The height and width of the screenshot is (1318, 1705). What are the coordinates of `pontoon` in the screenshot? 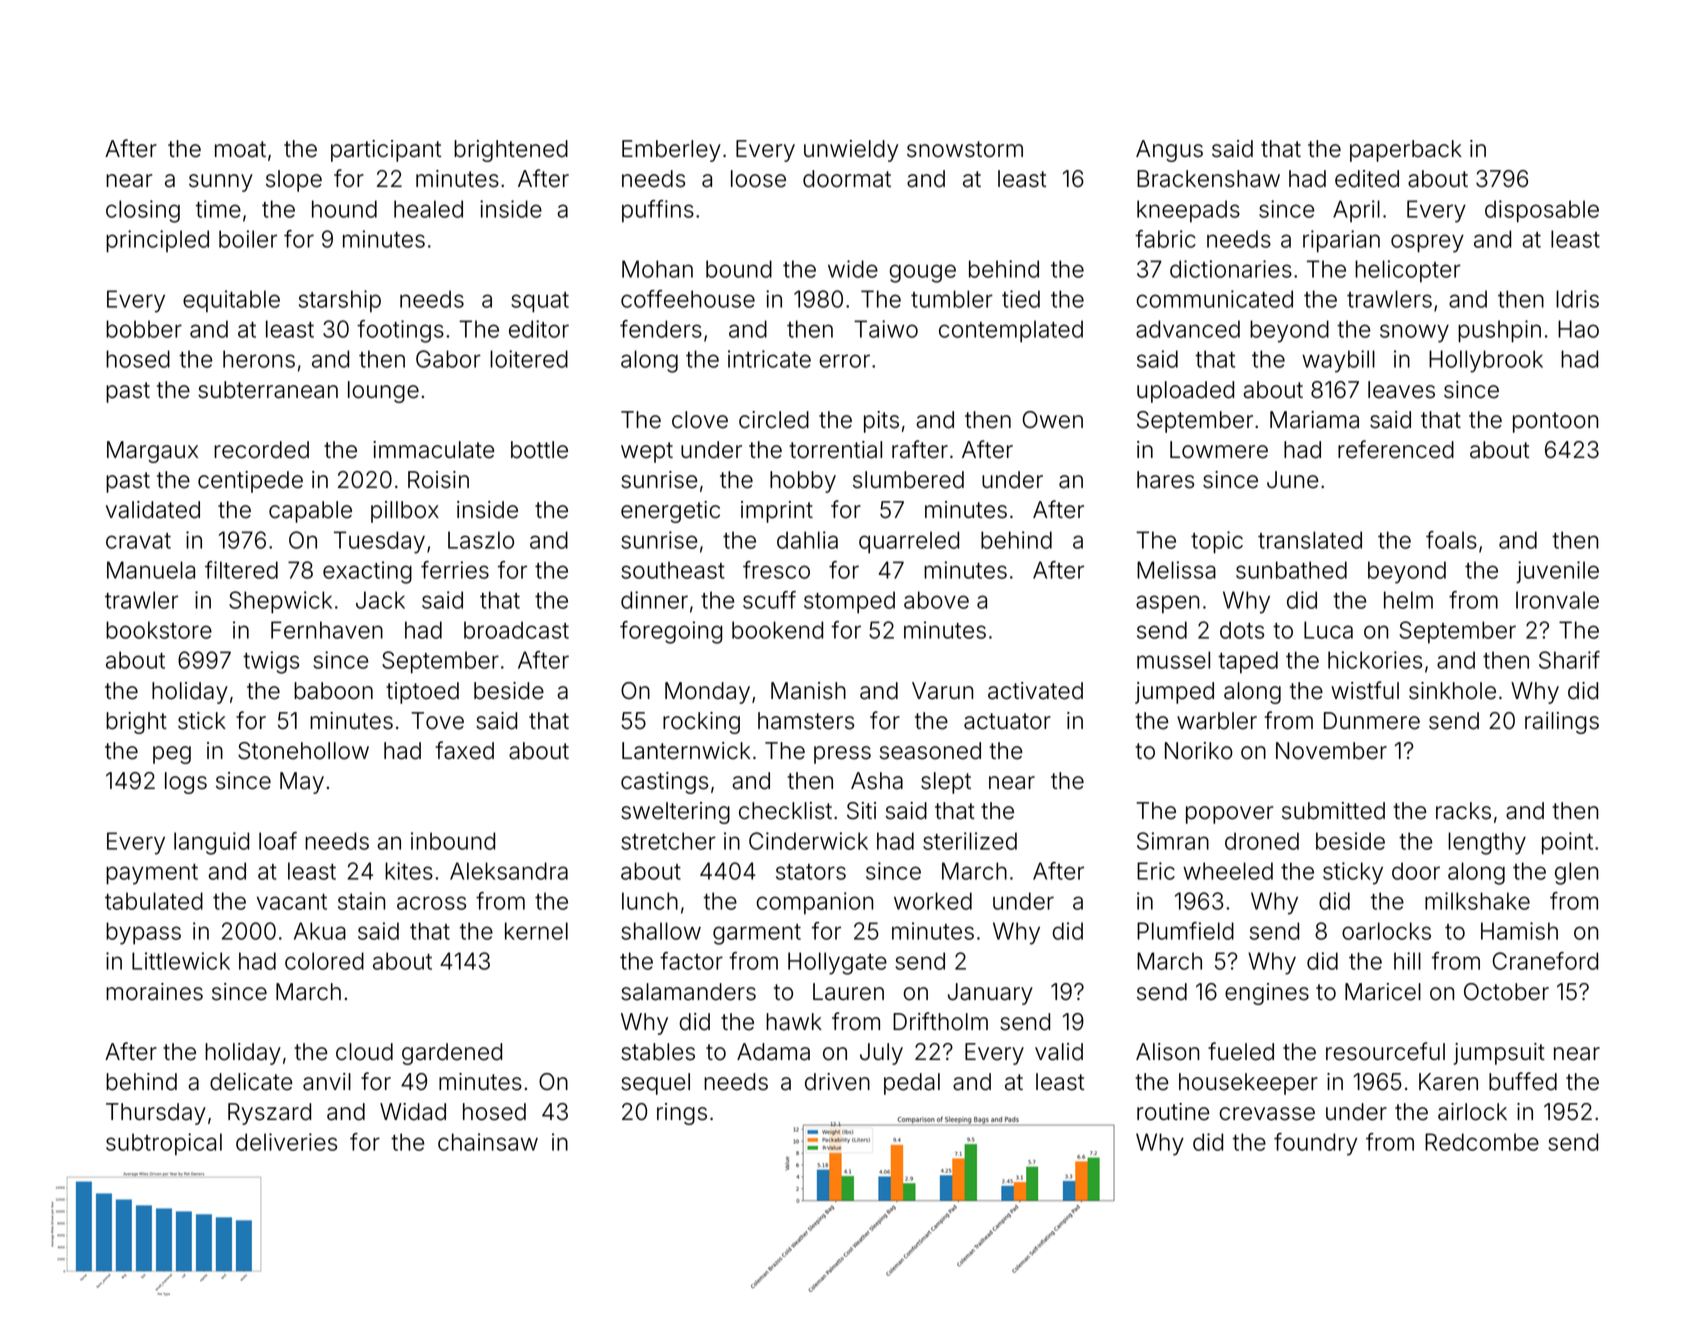 It's located at (1555, 422).
